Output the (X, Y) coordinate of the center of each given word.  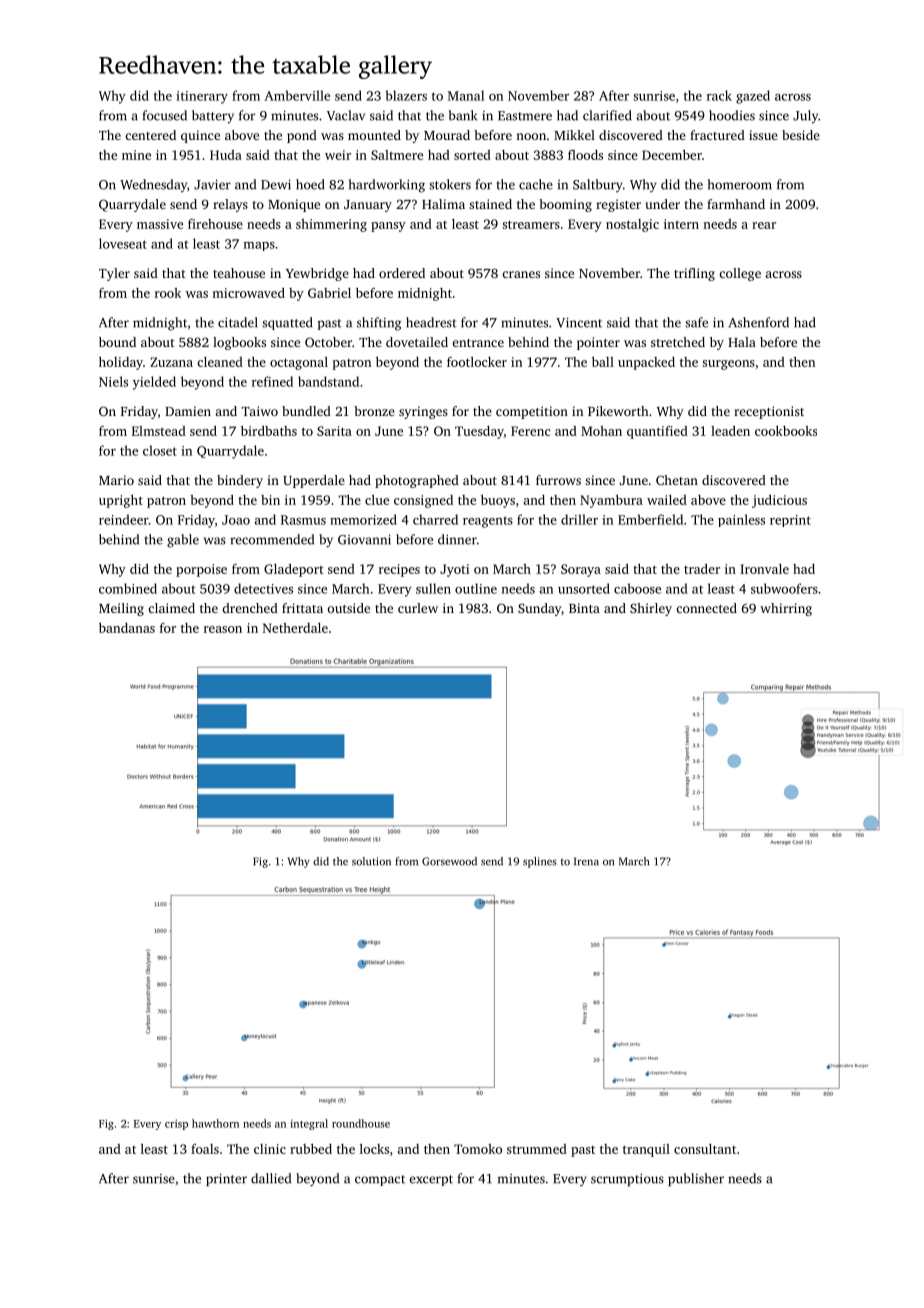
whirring (786, 609)
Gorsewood (449, 861)
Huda (226, 155)
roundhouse (361, 1123)
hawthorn (215, 1123)
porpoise (201, 570)
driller (579, 519)
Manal (466, 95)
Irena (586, 861)
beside (801, 135)
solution (371, 861)
